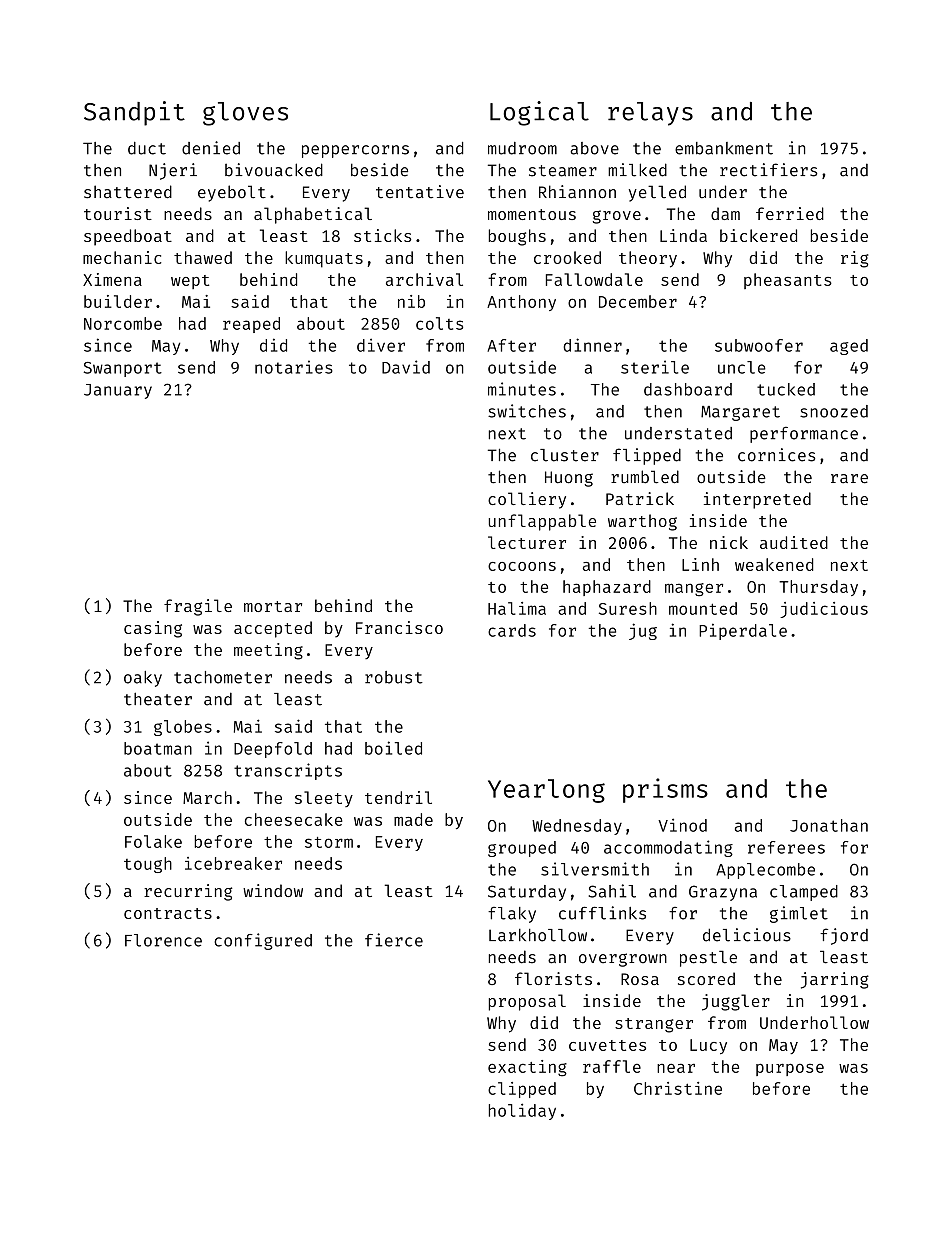  I want to click on snoozed, so click(834, 411).
